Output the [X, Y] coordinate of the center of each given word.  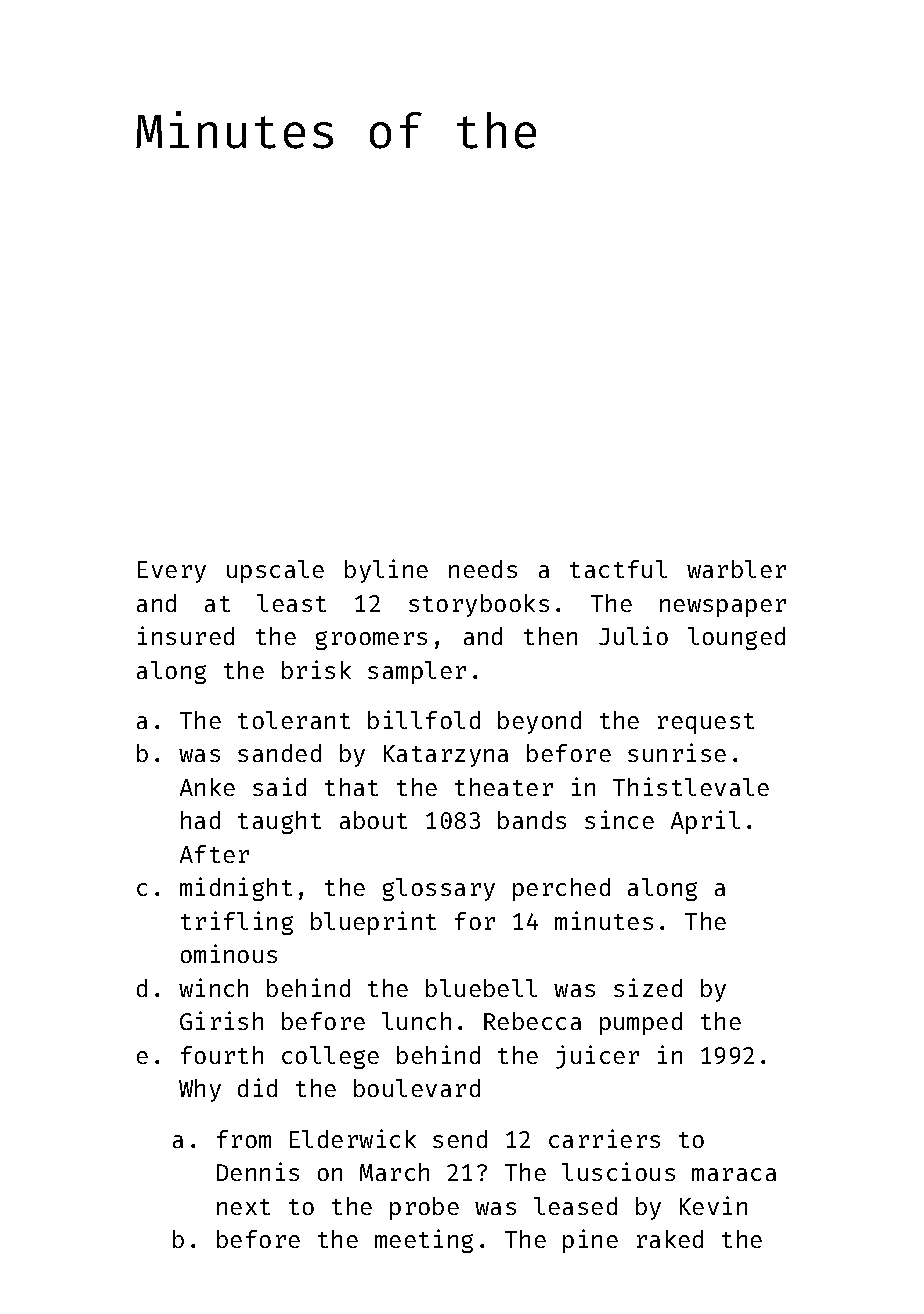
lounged [736, 638]
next [243, 1207]
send [460, 1139]
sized [648, 987]
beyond [539, 722]
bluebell [481, 988]
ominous [229, 953]
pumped [641, 1023]
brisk [316, 669]
